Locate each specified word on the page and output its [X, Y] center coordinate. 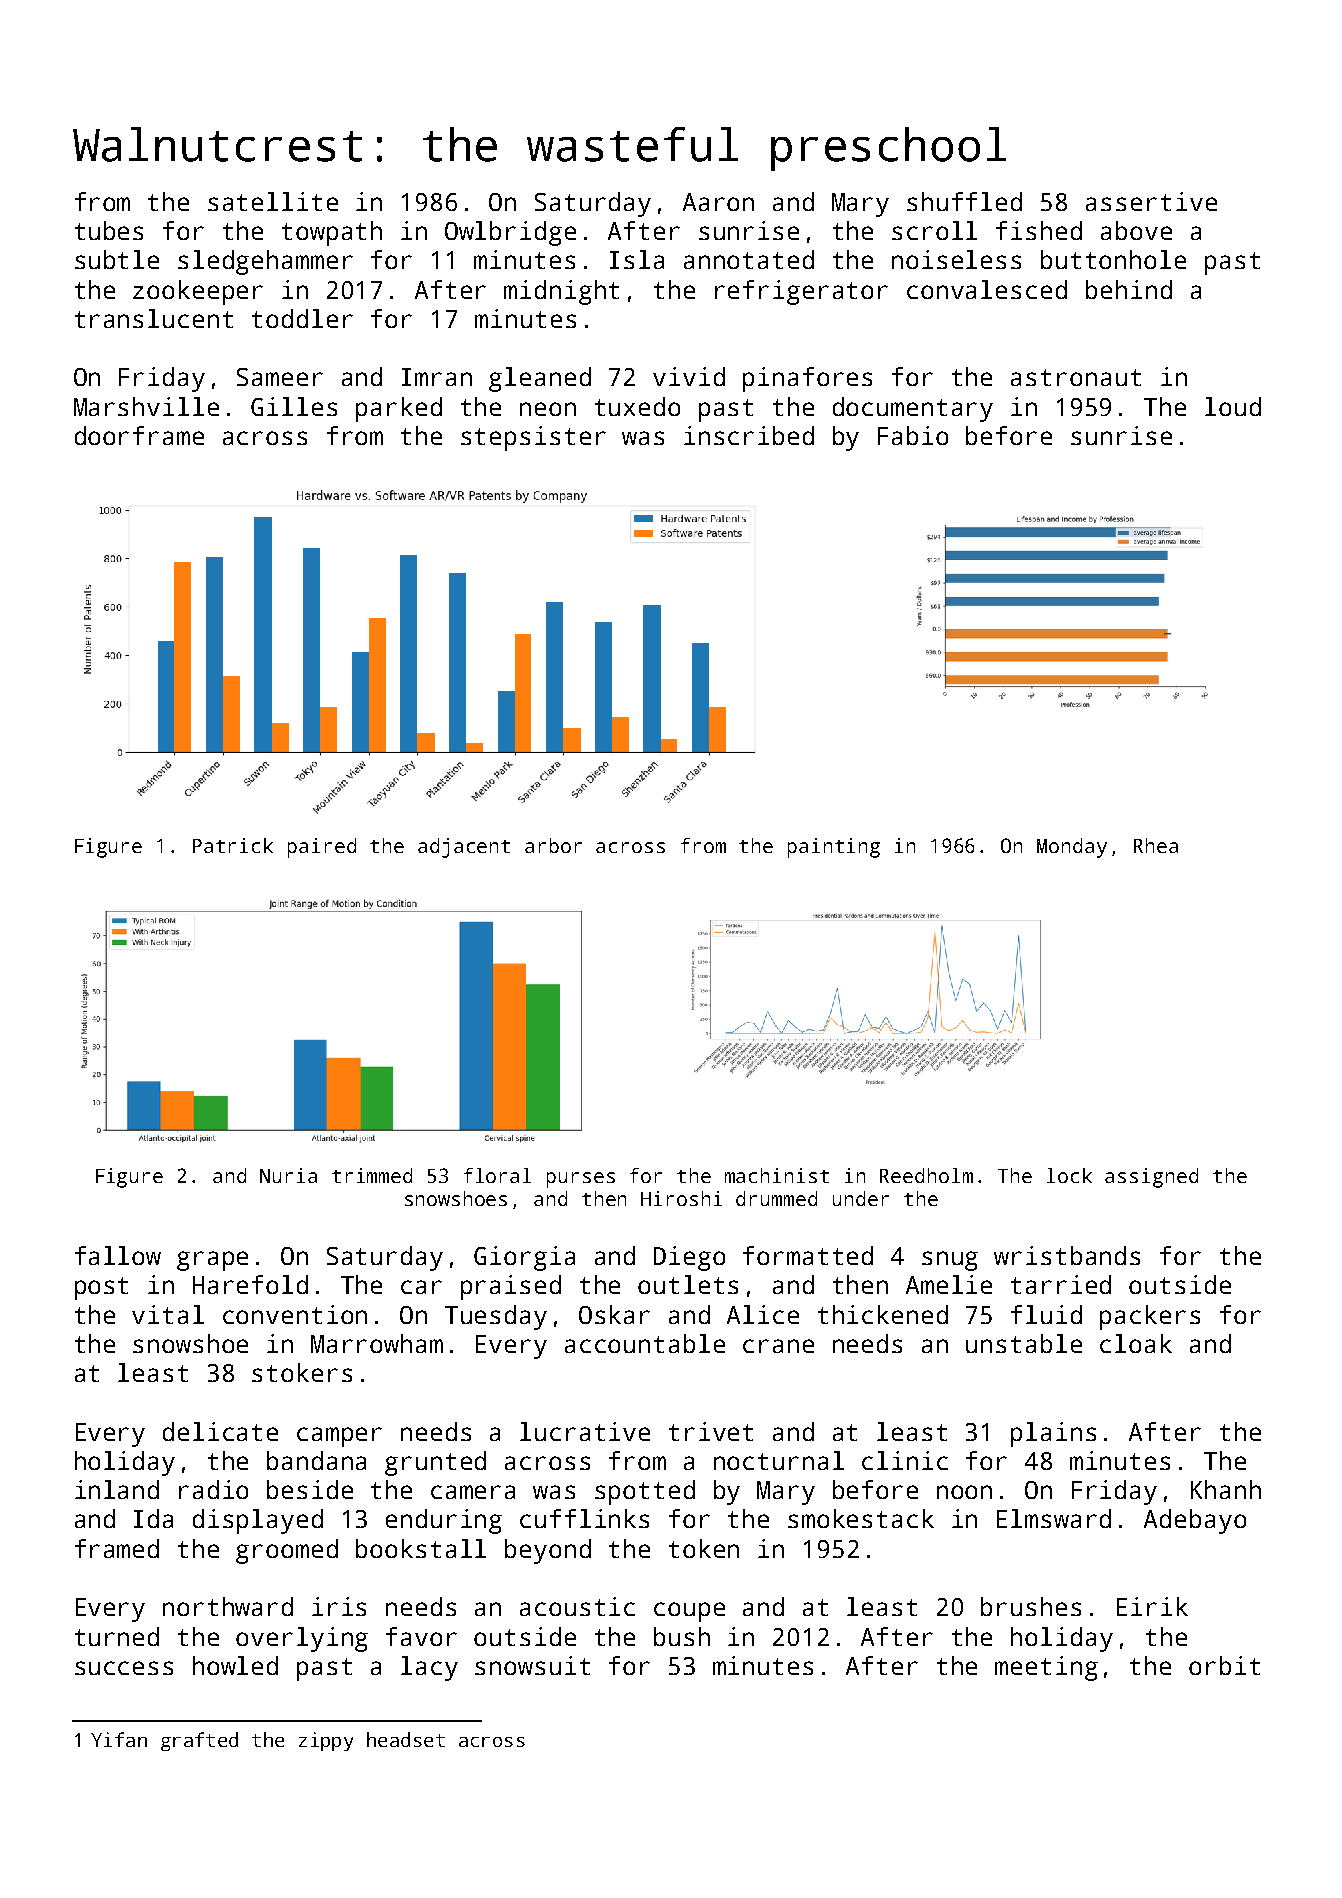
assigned [1151, 1178]
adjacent [464, 848]
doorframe [139, 435]
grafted [199, 1741]
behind [1129, 289]
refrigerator [801, 292]
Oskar [614, 1314]
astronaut [1076, 377]
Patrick [233, 845]
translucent [154, 318]
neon [548, 409]
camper [339, 1437]
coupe [689, 1612]
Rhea [1156, 845]
